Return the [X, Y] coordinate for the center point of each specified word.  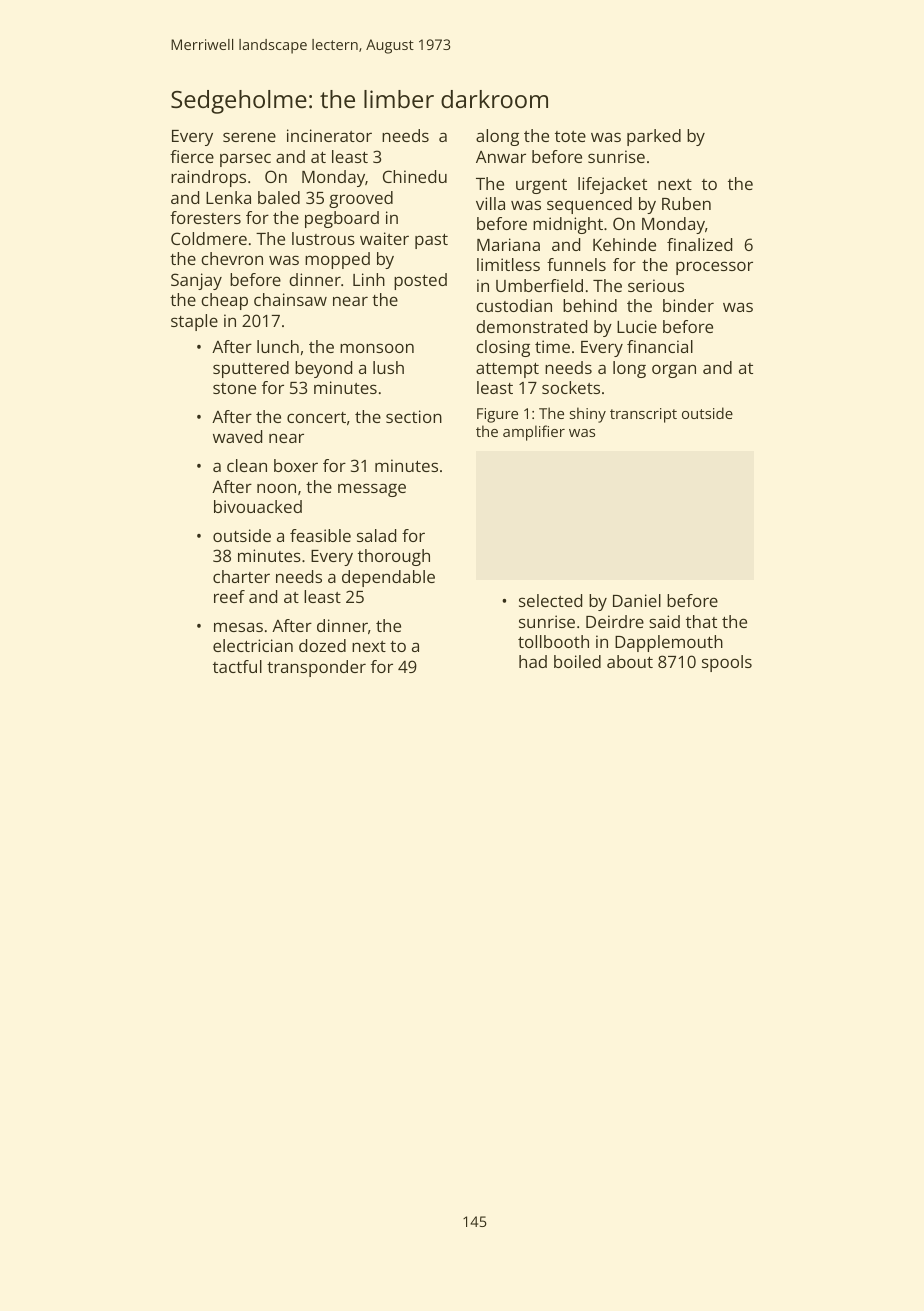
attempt [507, 370]
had [533, 661]
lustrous [323, 238]
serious [656, 285]
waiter [384, 238]
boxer [296, 465]
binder [688, 305]
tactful [237, 666]
